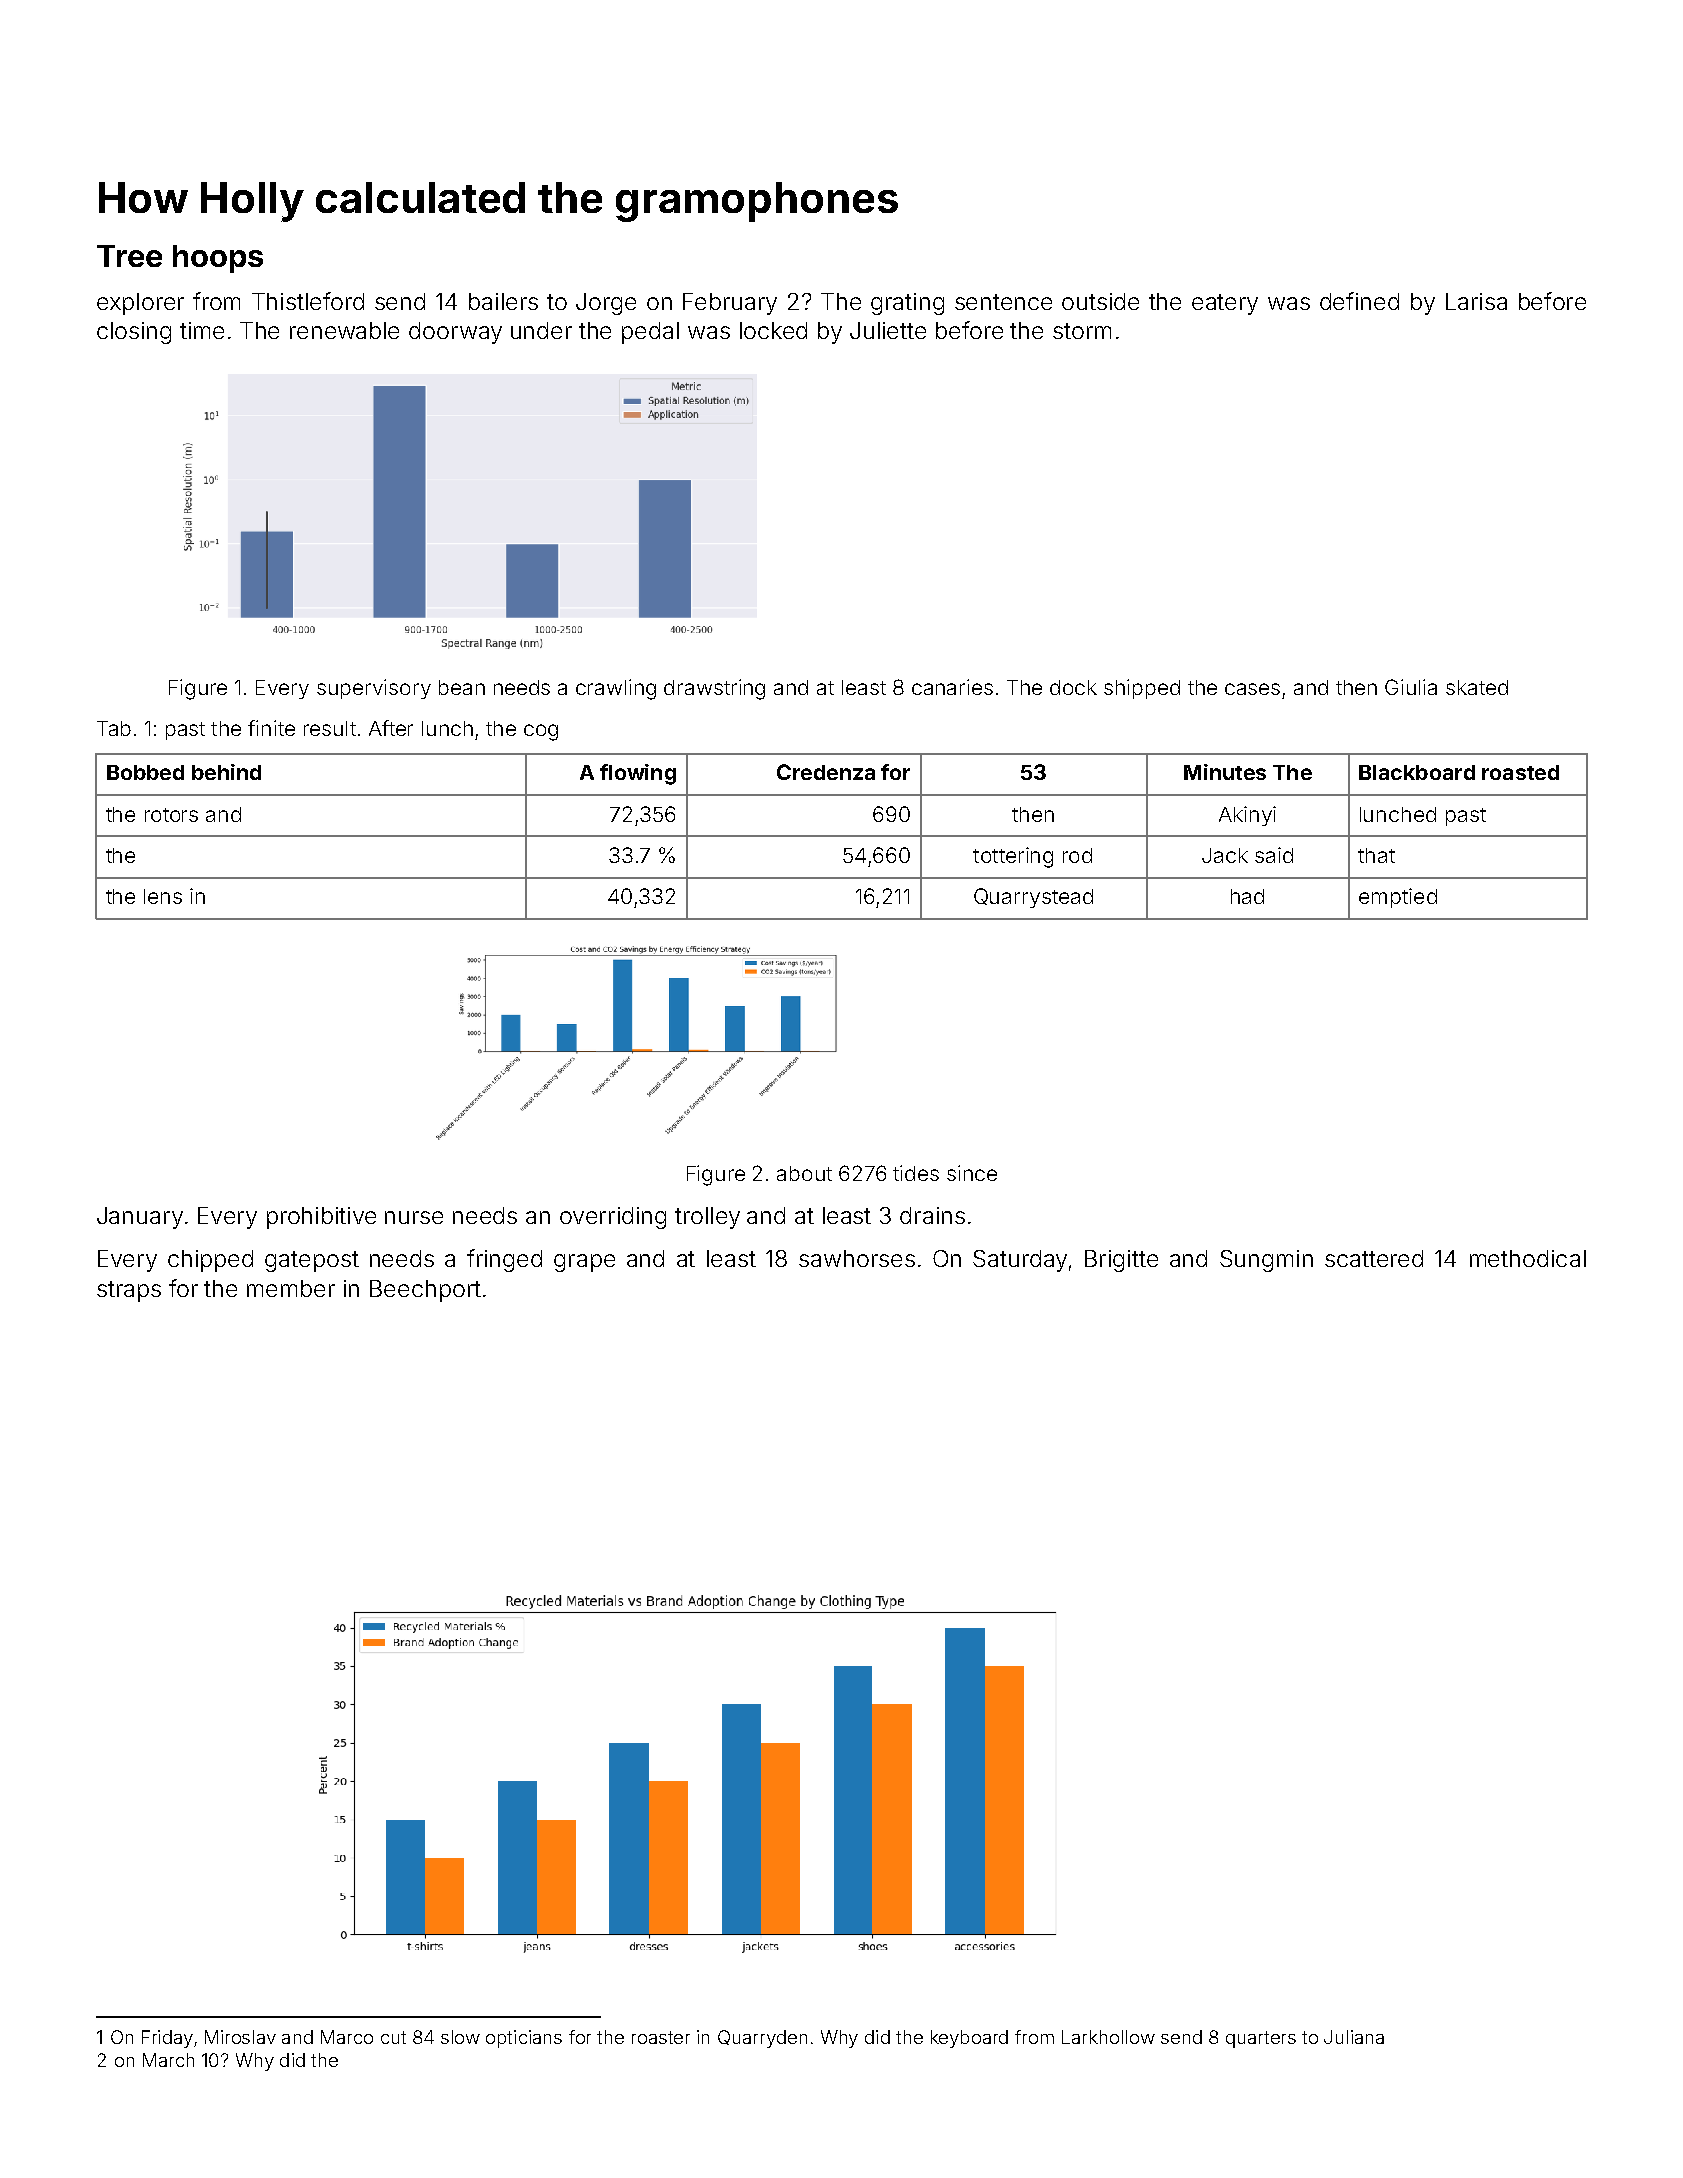  I want to click on supervisory, so click(374, 689).
